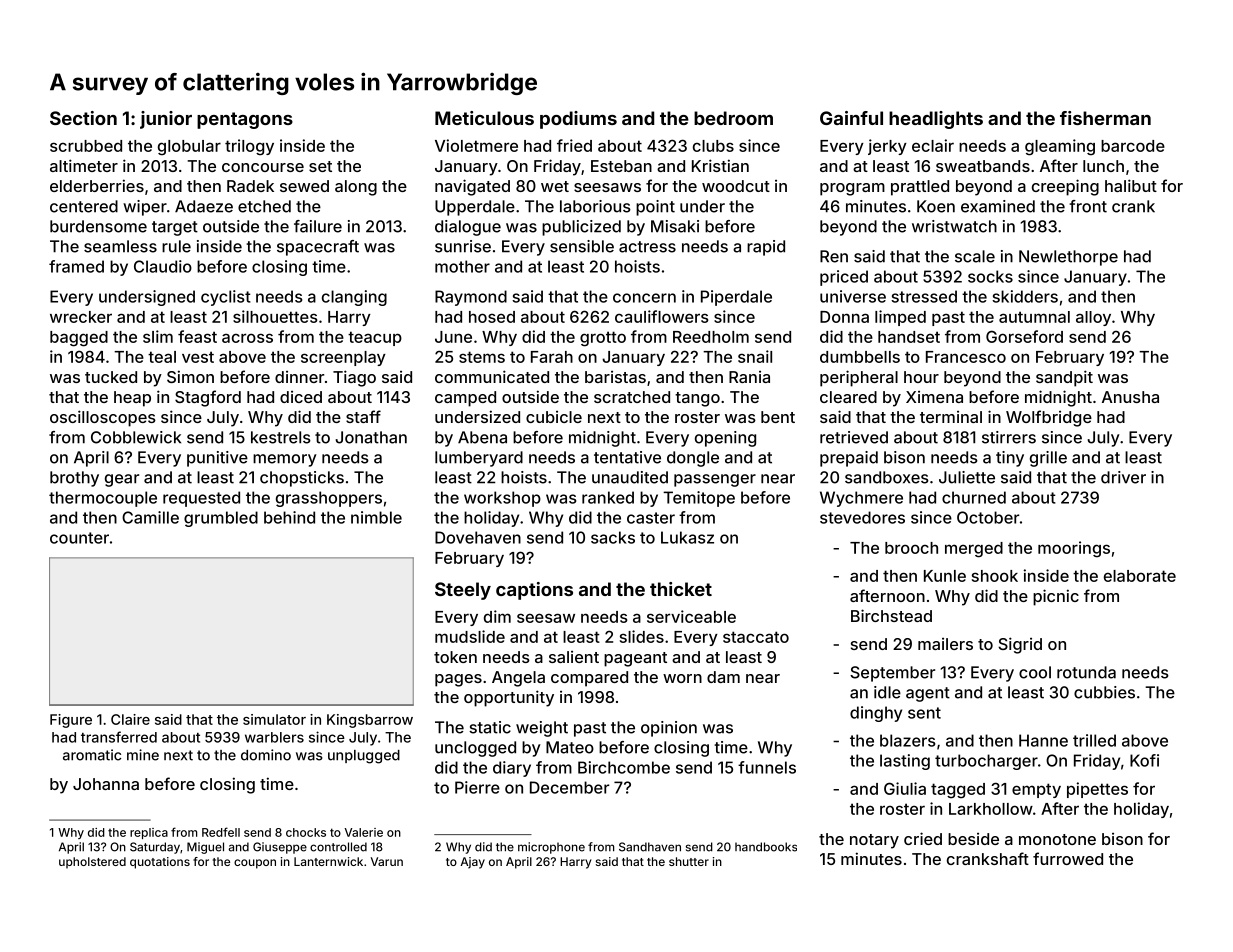 The image size is (1233, 952). I want to click on program, so click(852, 189).
